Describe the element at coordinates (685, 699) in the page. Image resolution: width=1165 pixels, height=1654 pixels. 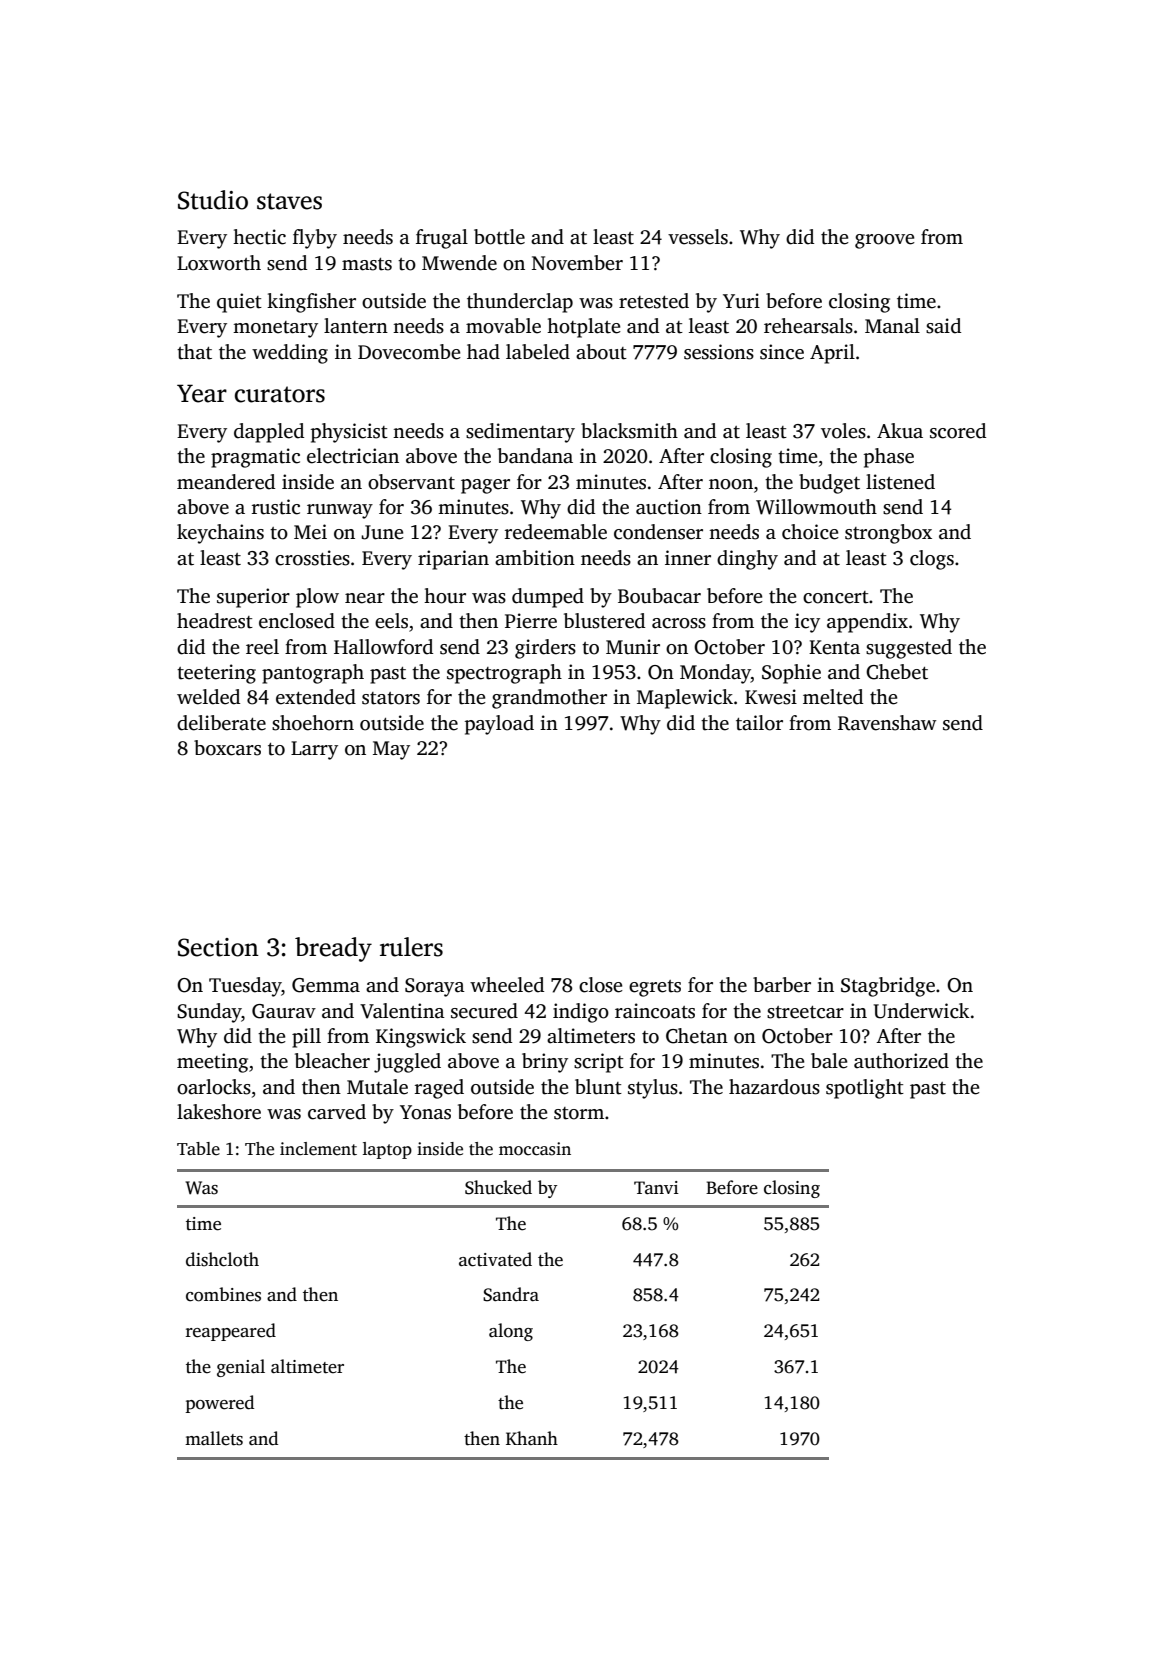
I see `Maplewick` at that location.
